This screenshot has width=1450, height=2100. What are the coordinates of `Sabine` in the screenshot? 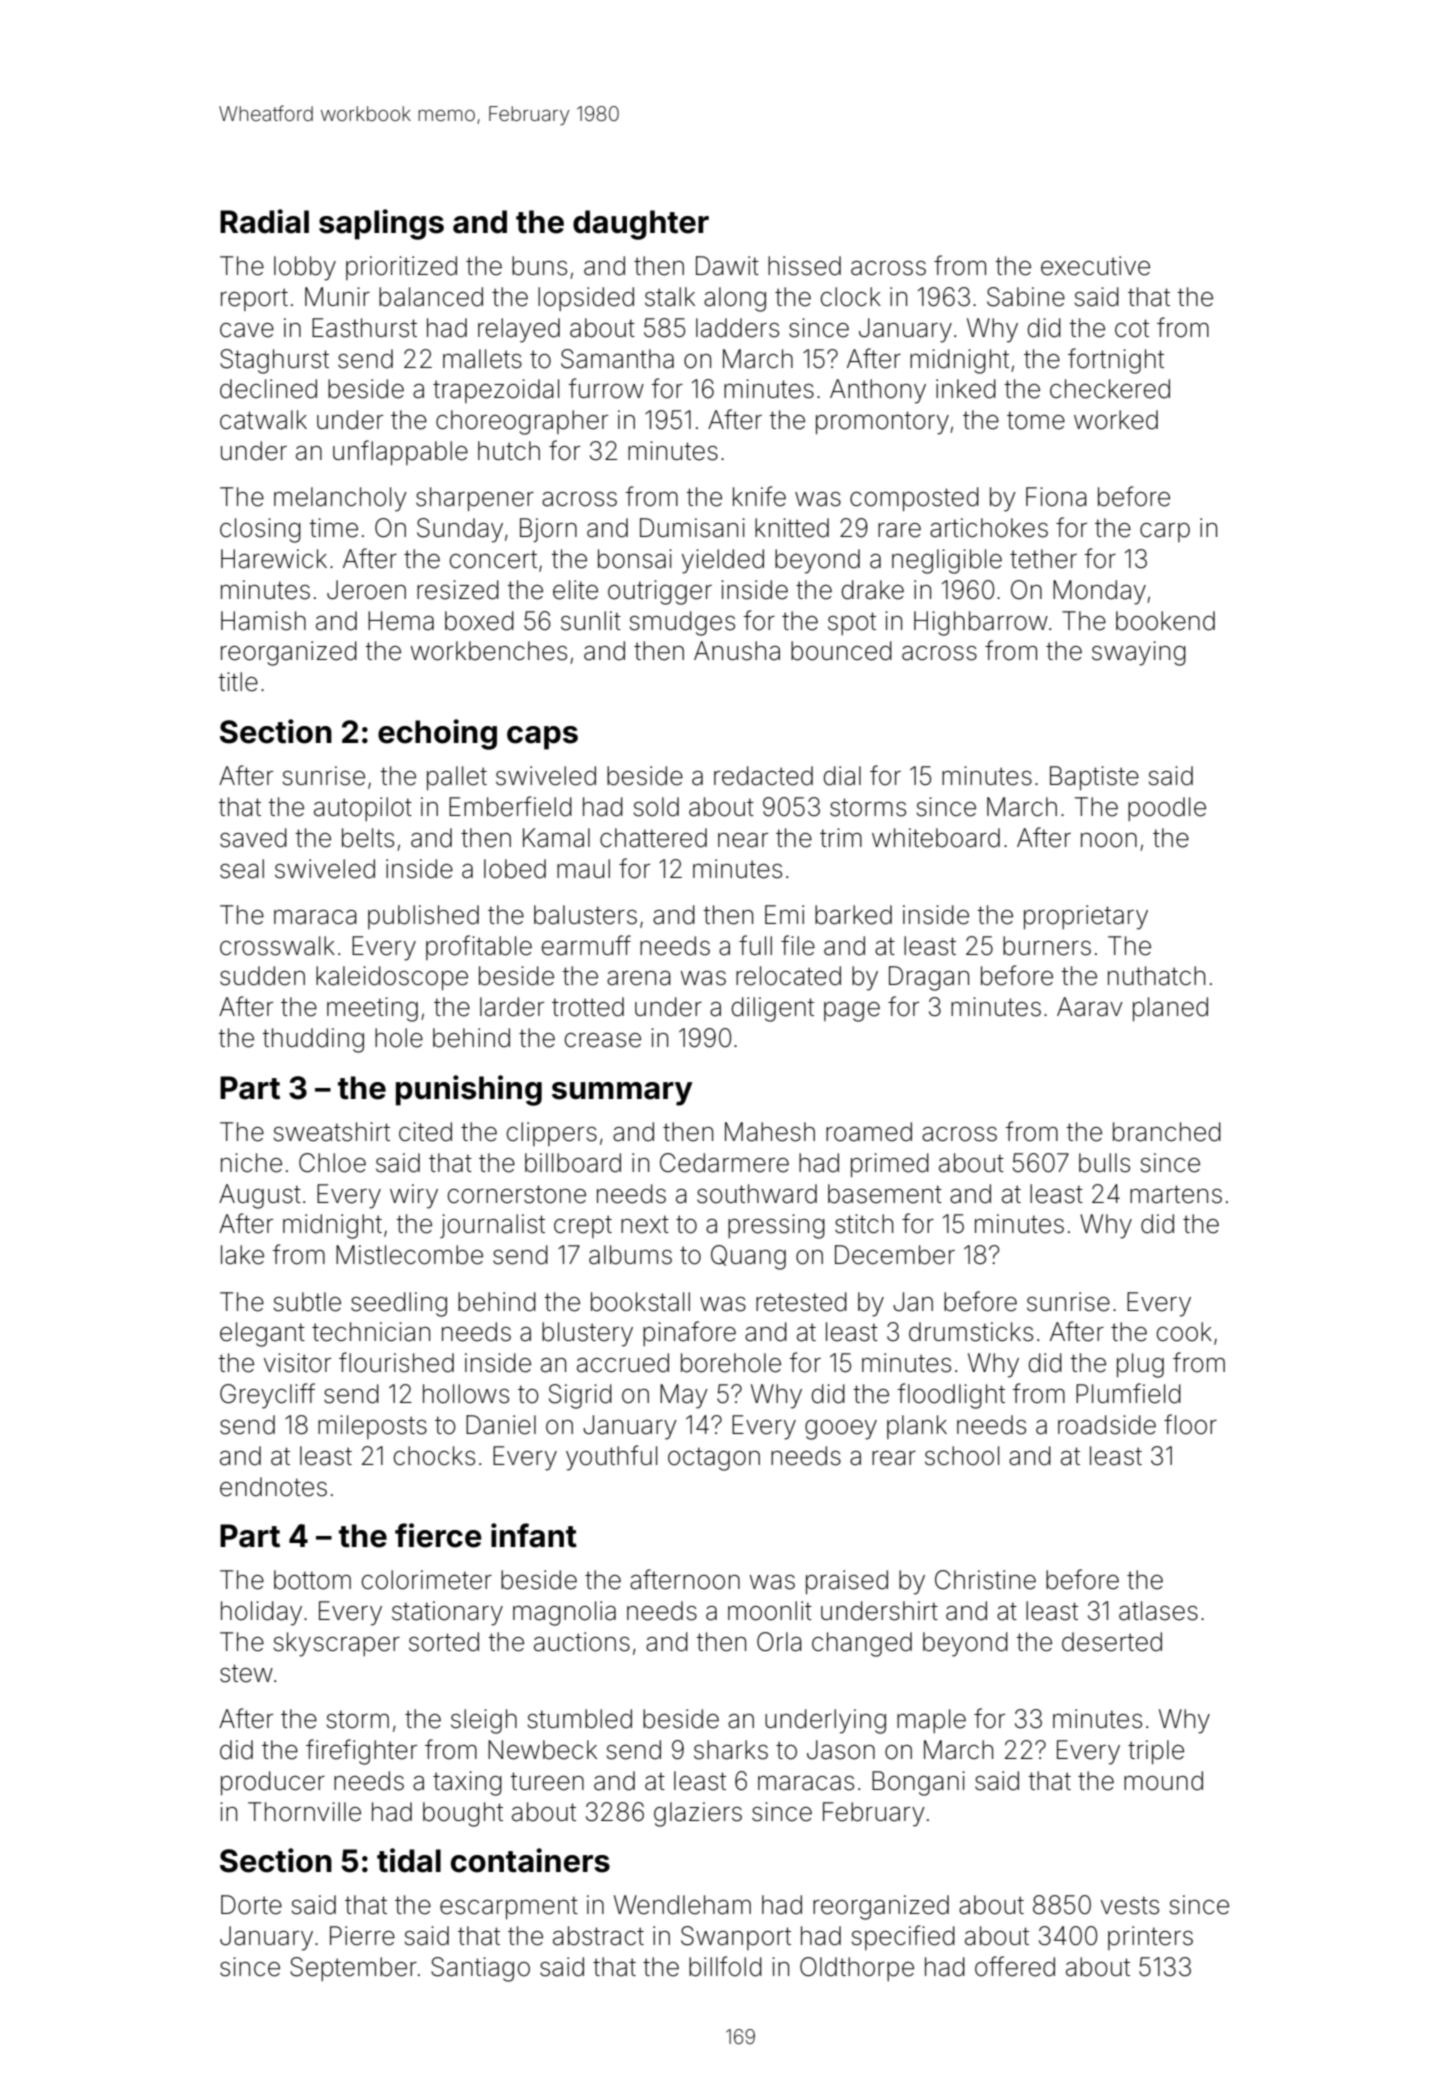 It's located at (1026, 297).
